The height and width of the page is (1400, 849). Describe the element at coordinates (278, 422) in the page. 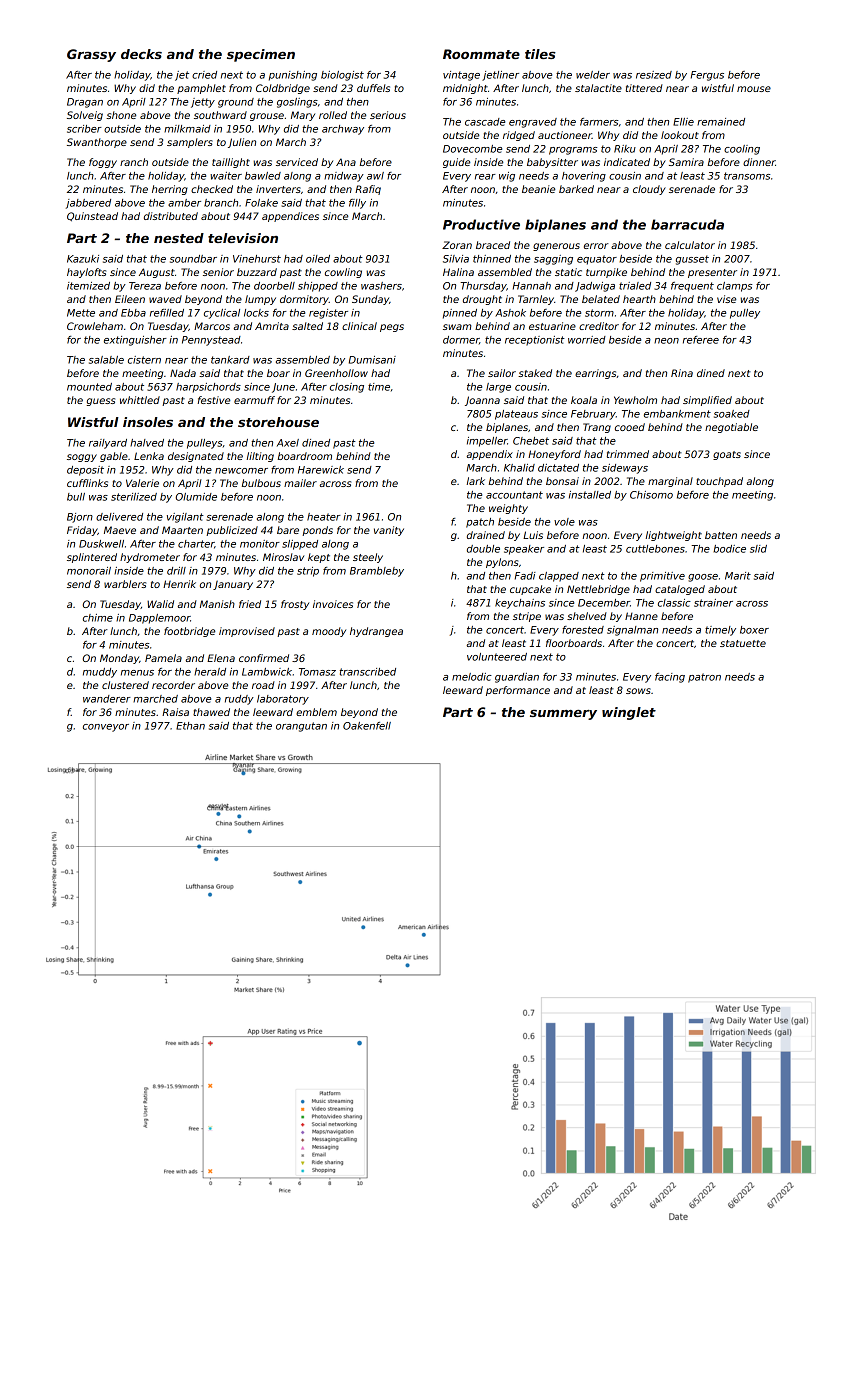

I see `storehouse` at that location.
